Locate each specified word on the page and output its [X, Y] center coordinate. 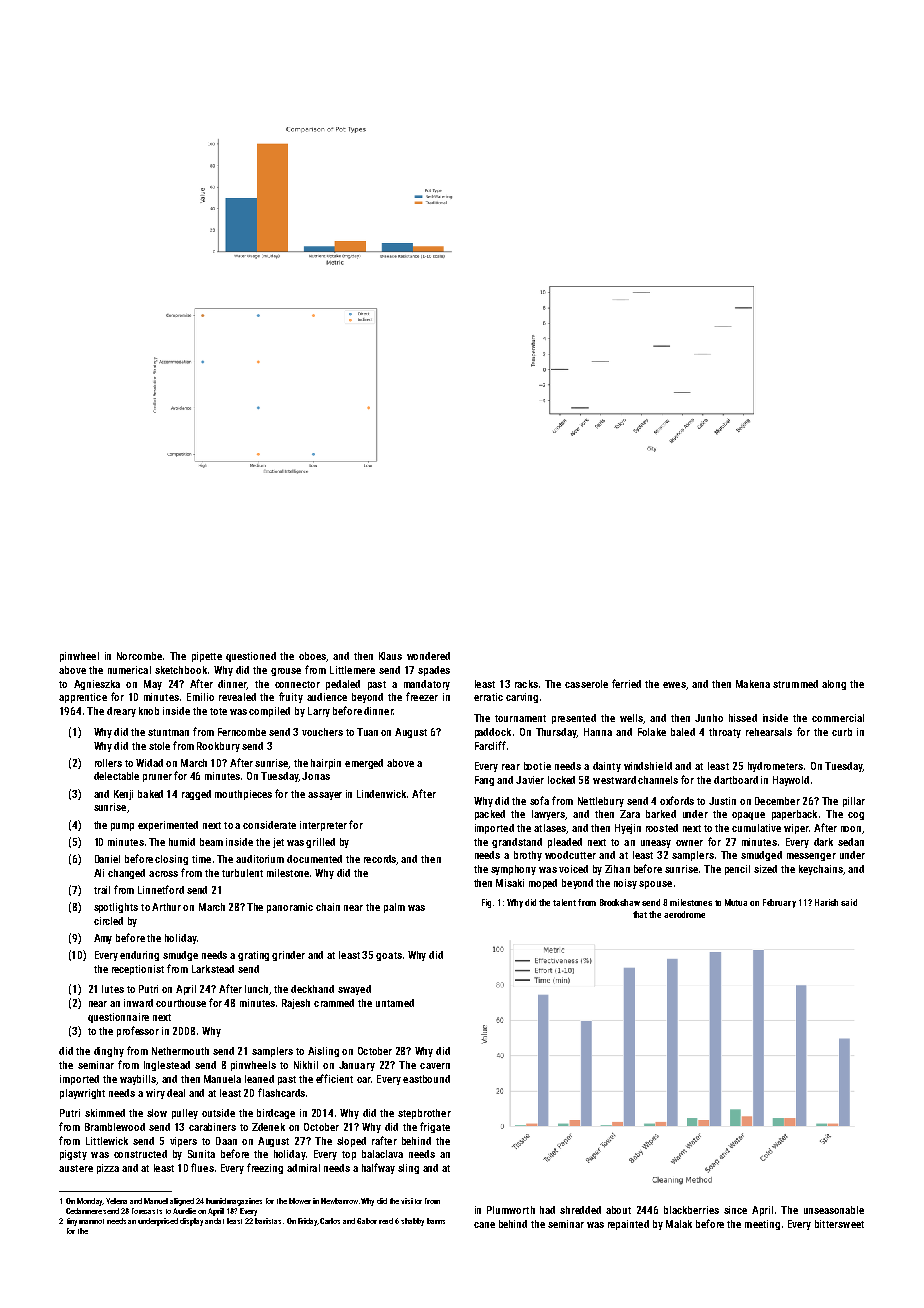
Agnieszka [97, 685]
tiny [73, 1222]
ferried [626, 683]
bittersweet [839, 1224]
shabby [412, 1222]
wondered [428, 656]
